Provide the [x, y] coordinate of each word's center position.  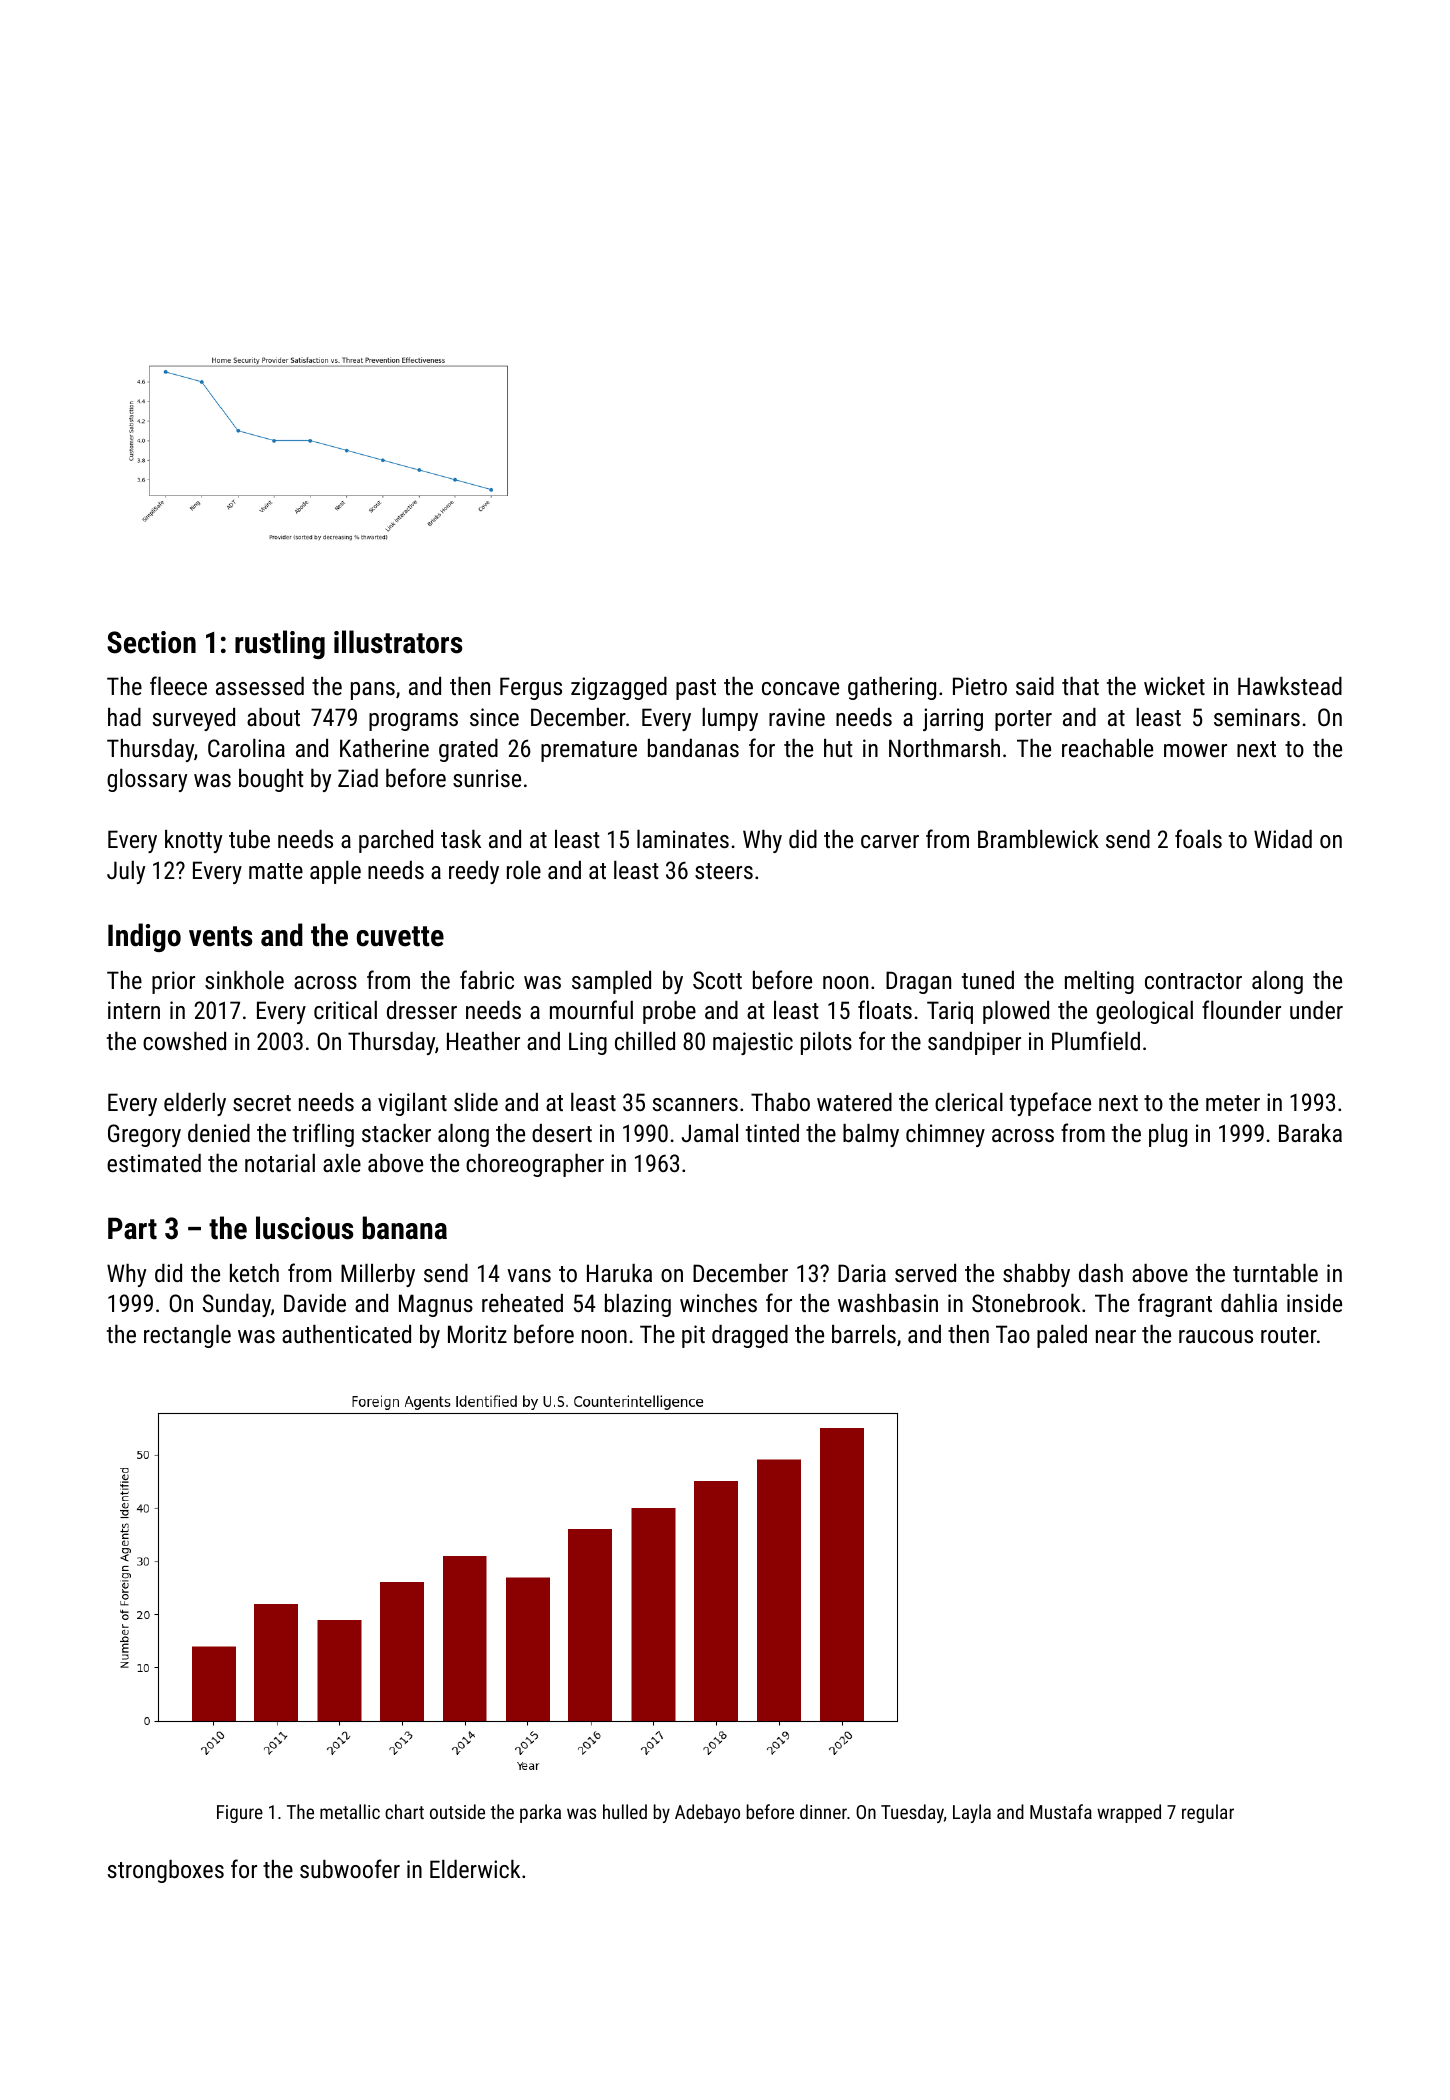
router [1289, 1335]
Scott [717, 980]
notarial [280, 1163]
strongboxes [166, 1871]
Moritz [477, 1334]
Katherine [384, 748]
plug [1168, 1135]
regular [1208, 1813]
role [524, 870]
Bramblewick [1038, 839]
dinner [823, 1811]
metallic [350, 1811]
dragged [750, 1336]
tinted [772, 1133]
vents [220, 936]
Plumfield [1096, 1040]
